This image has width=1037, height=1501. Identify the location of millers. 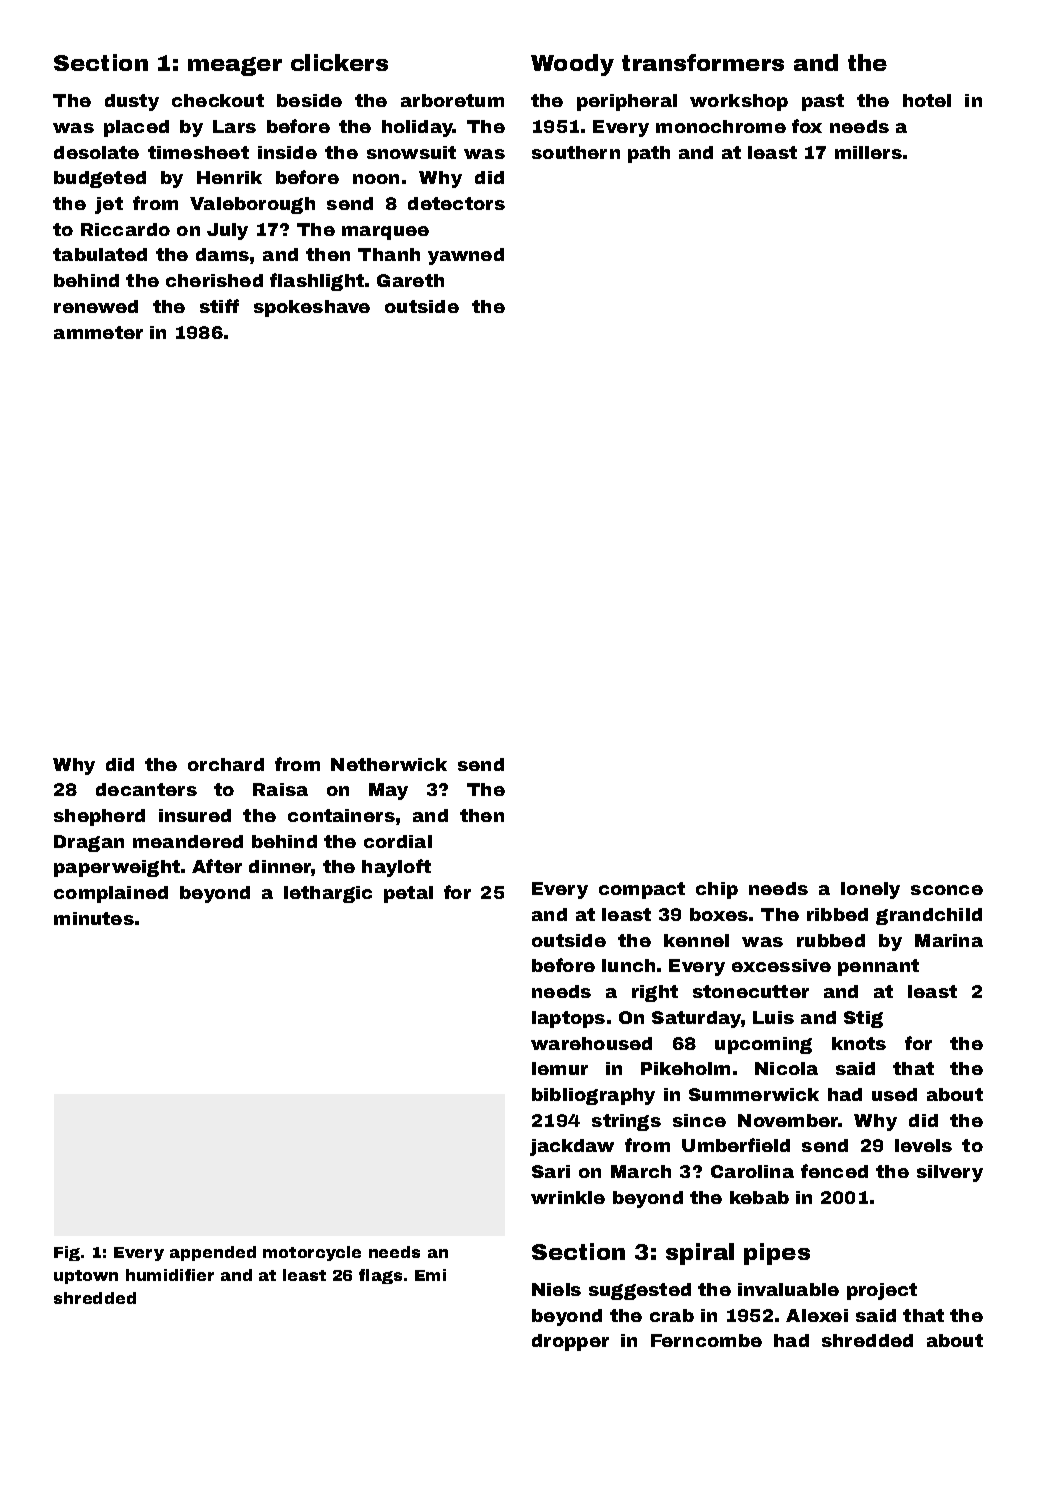
(868, 152).
